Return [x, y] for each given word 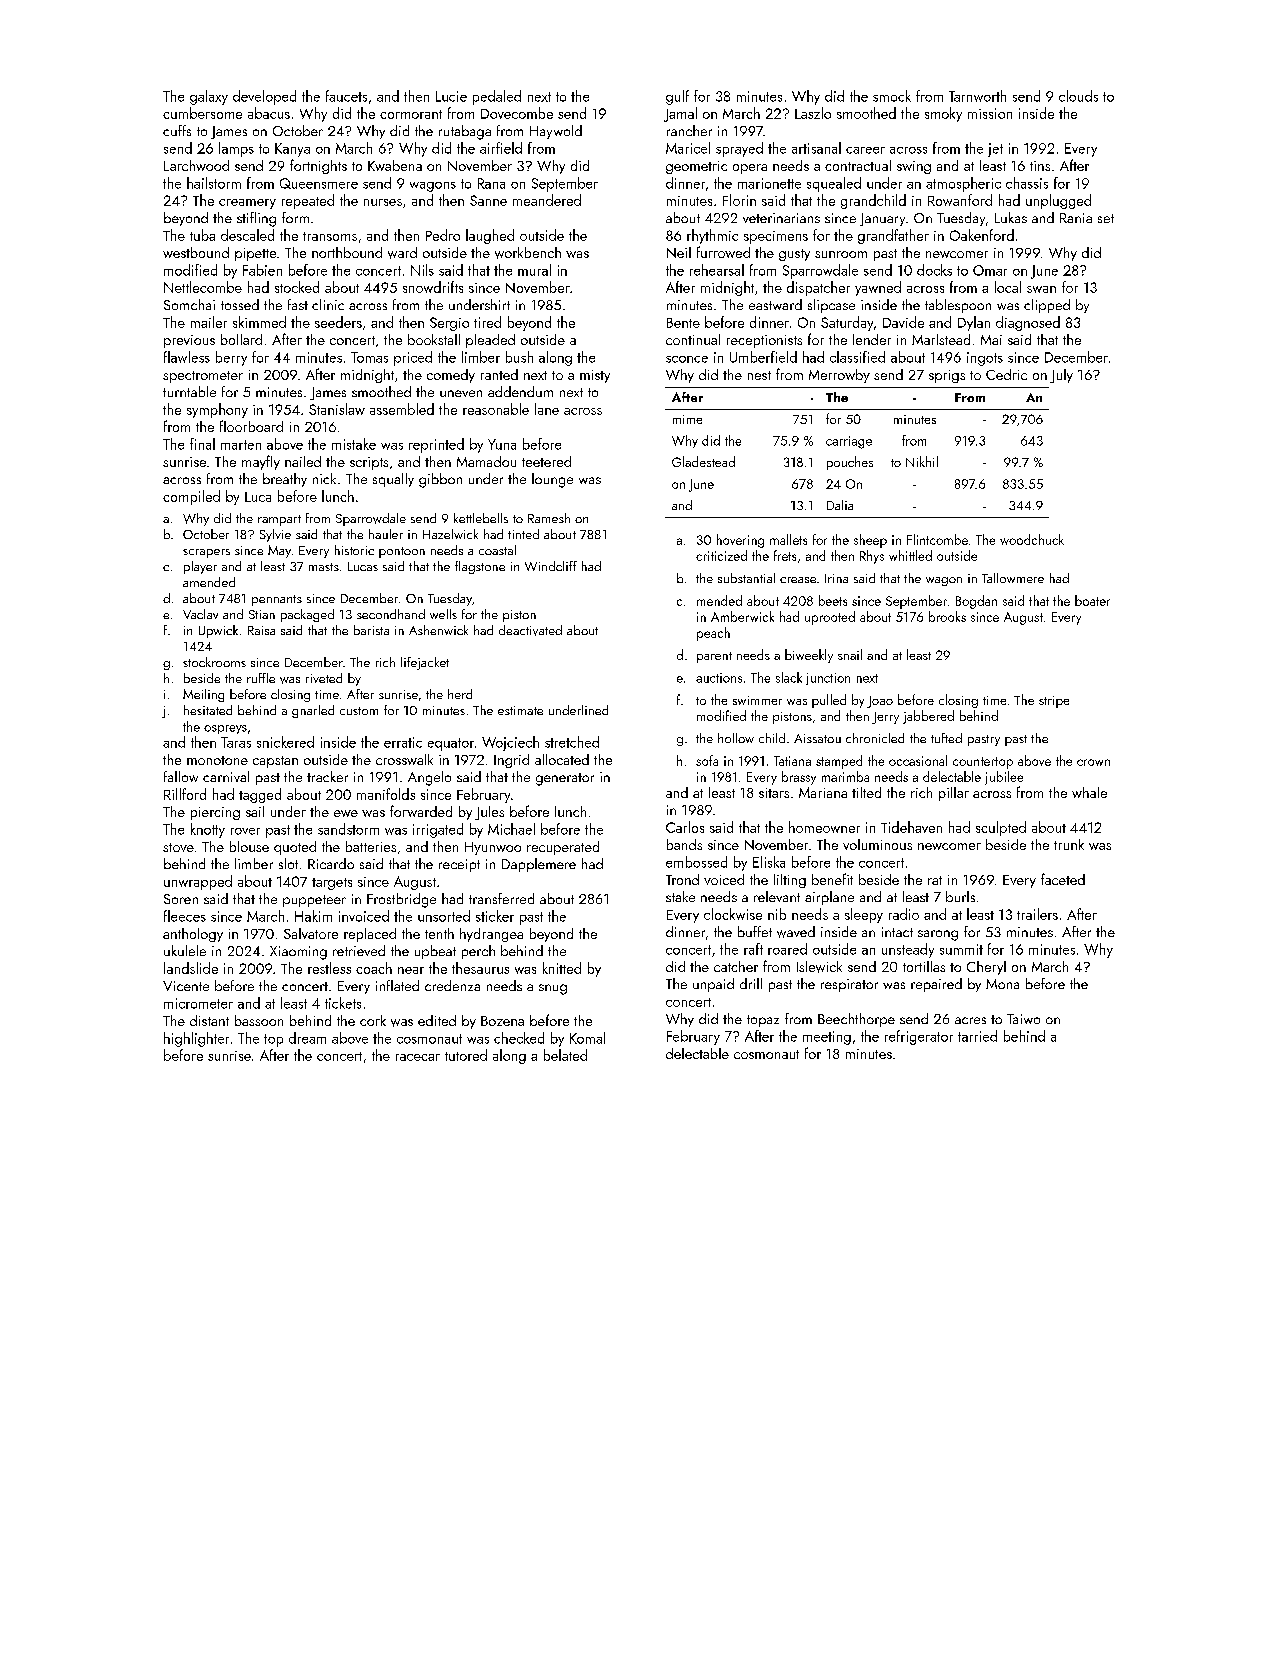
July [1061, 376]
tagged [260, 795]
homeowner [824, 827]
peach [713, 634]
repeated [308, 201]
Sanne [488, 200]
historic [354, 550]
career [865, 150]
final [202, 444]
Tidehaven [911, 827]
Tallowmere [1013, 578]
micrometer [198, 1003]
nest [759, 375]
